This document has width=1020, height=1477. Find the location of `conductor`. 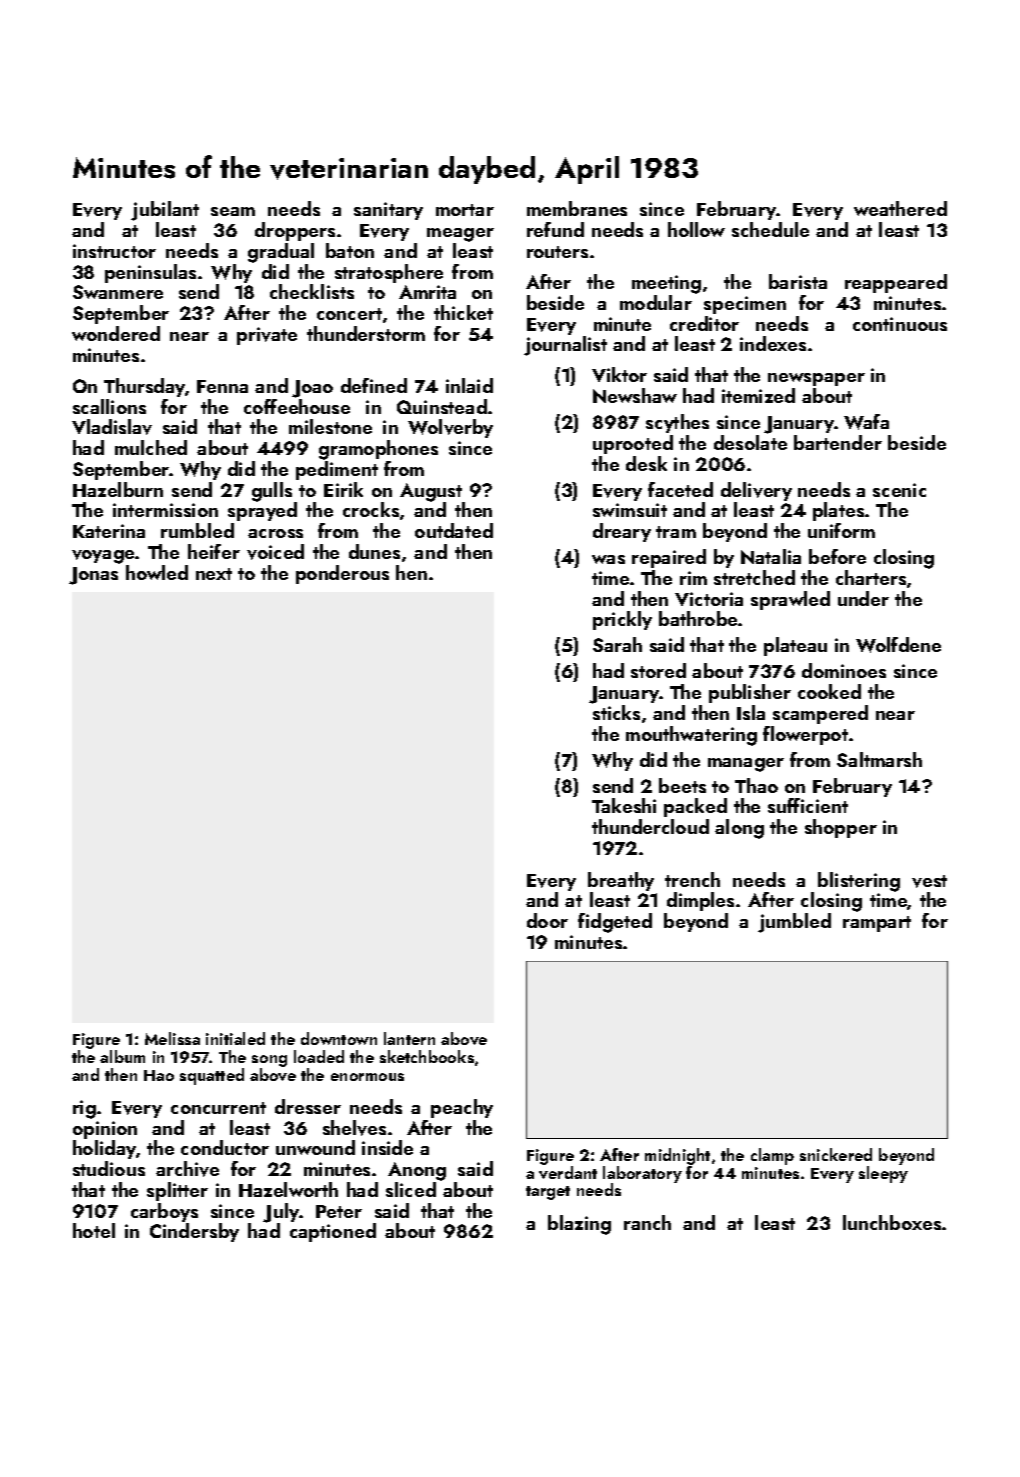

conductor is located at coordinates (225, 1147).
